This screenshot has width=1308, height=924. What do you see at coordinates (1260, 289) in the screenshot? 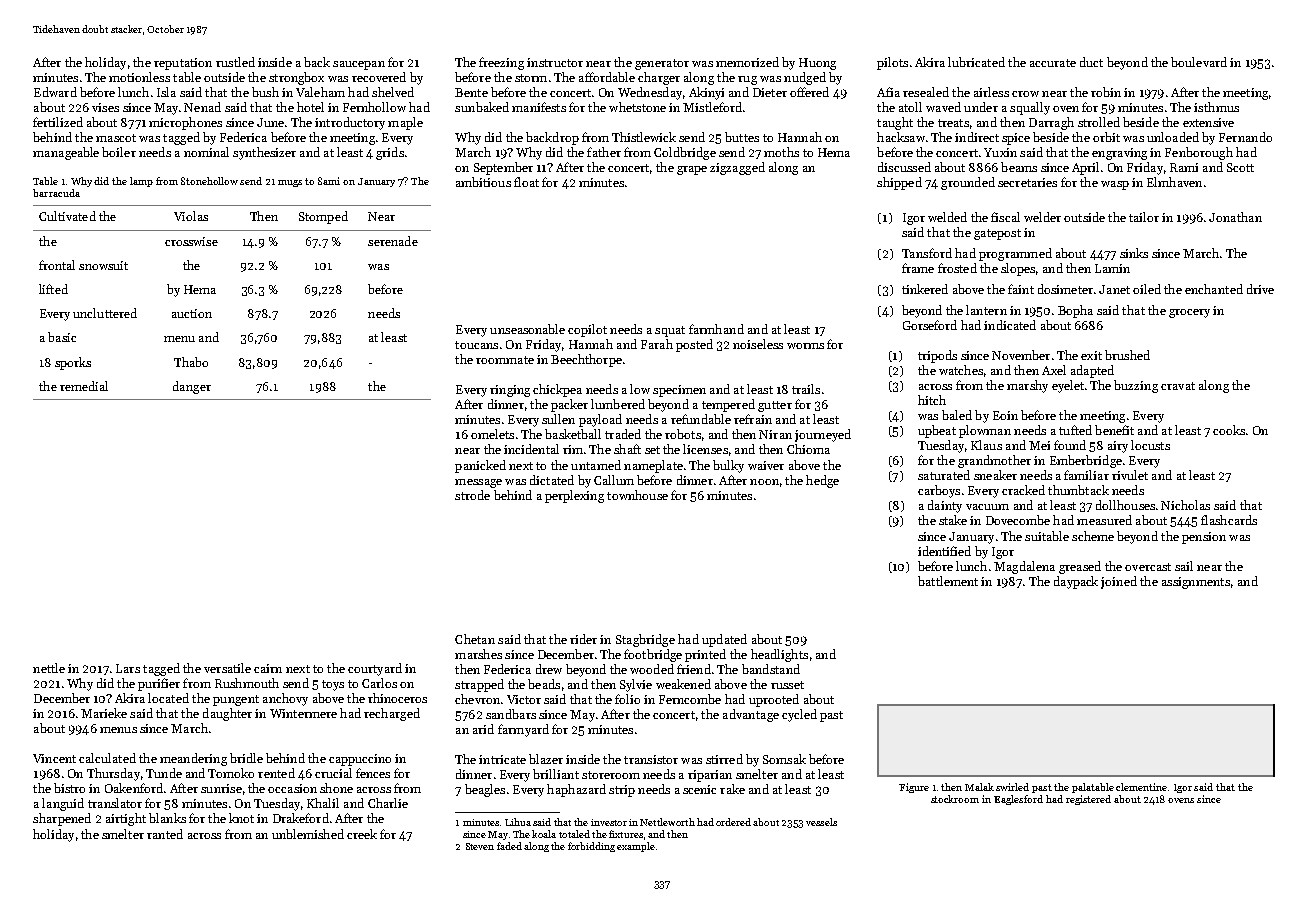
I see `drive` at bounding box center [1260, 289].
